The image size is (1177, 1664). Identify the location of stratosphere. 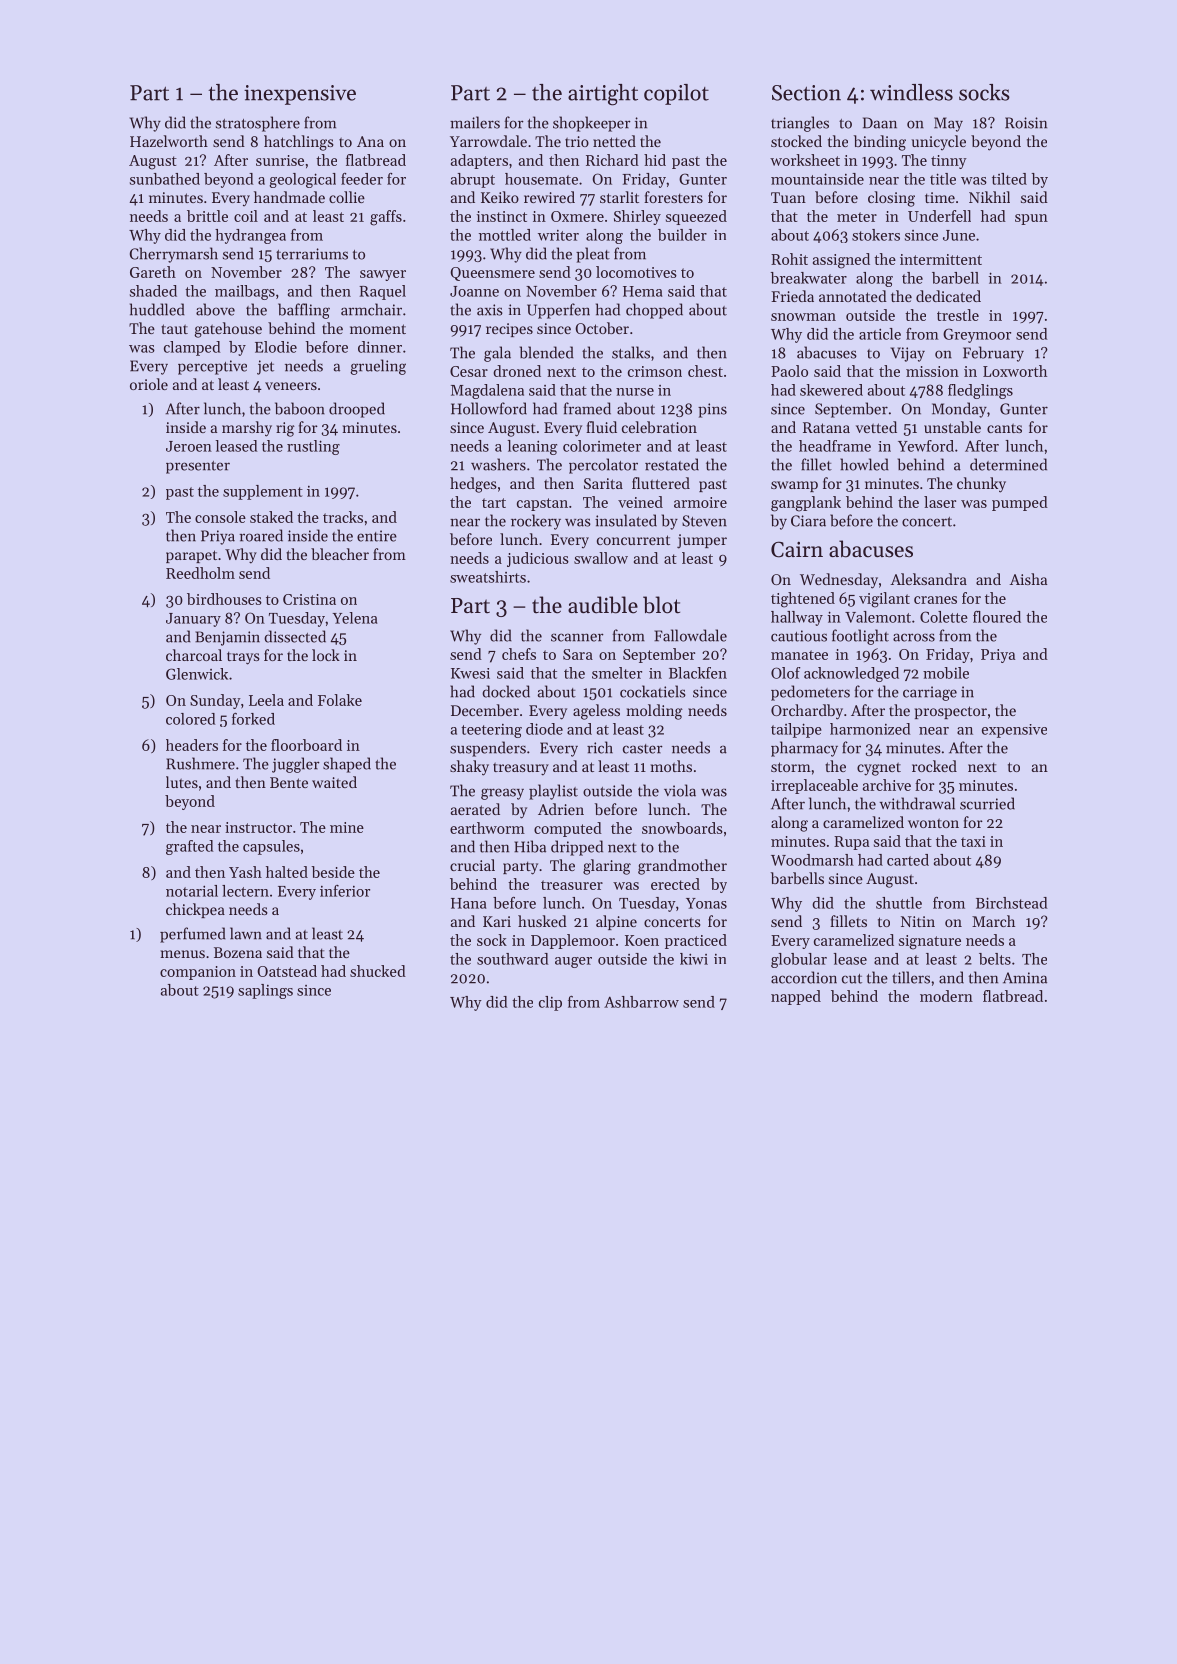
(258, 124).
